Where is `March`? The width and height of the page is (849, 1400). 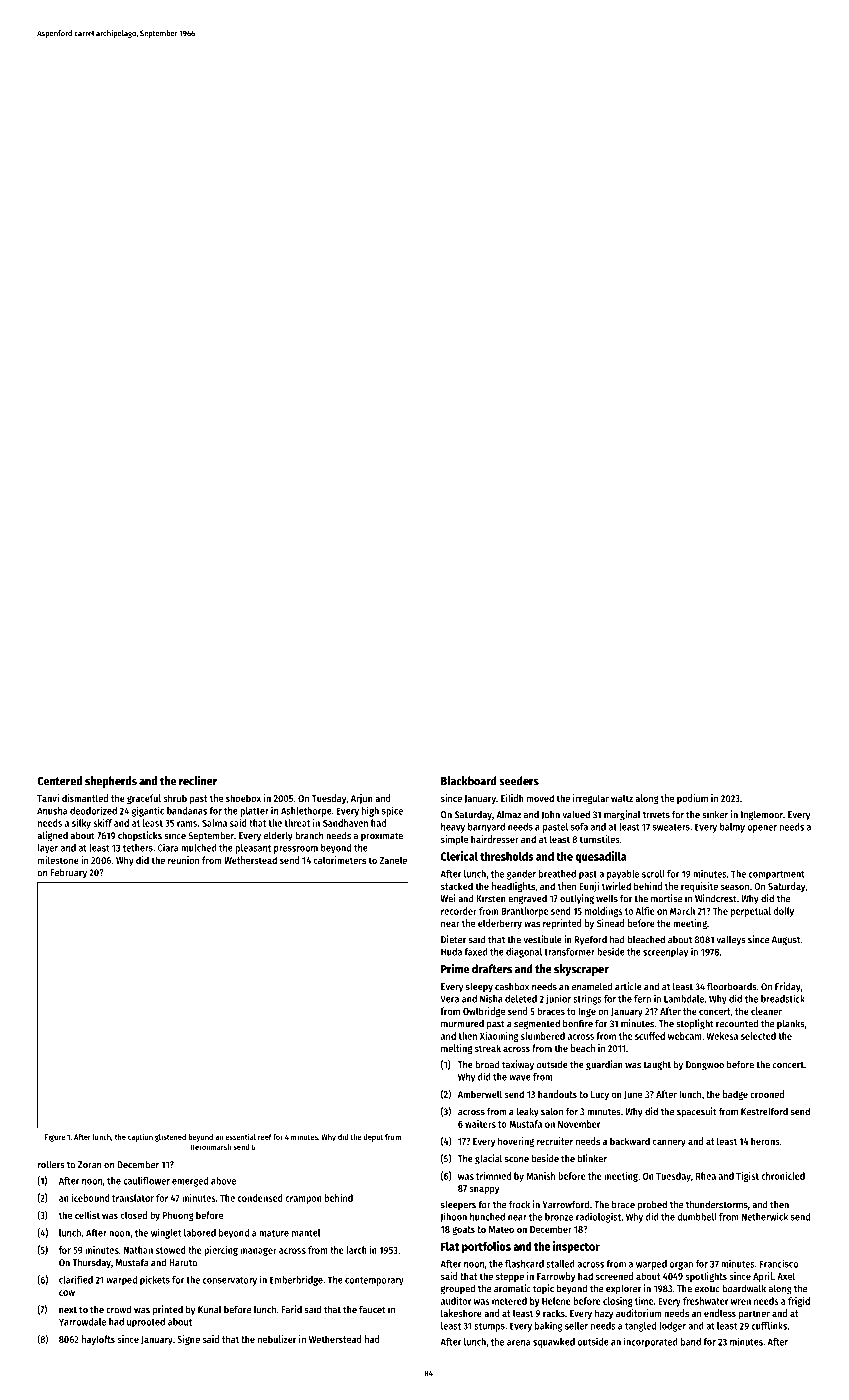 March is located at coordinates (682, 911).
